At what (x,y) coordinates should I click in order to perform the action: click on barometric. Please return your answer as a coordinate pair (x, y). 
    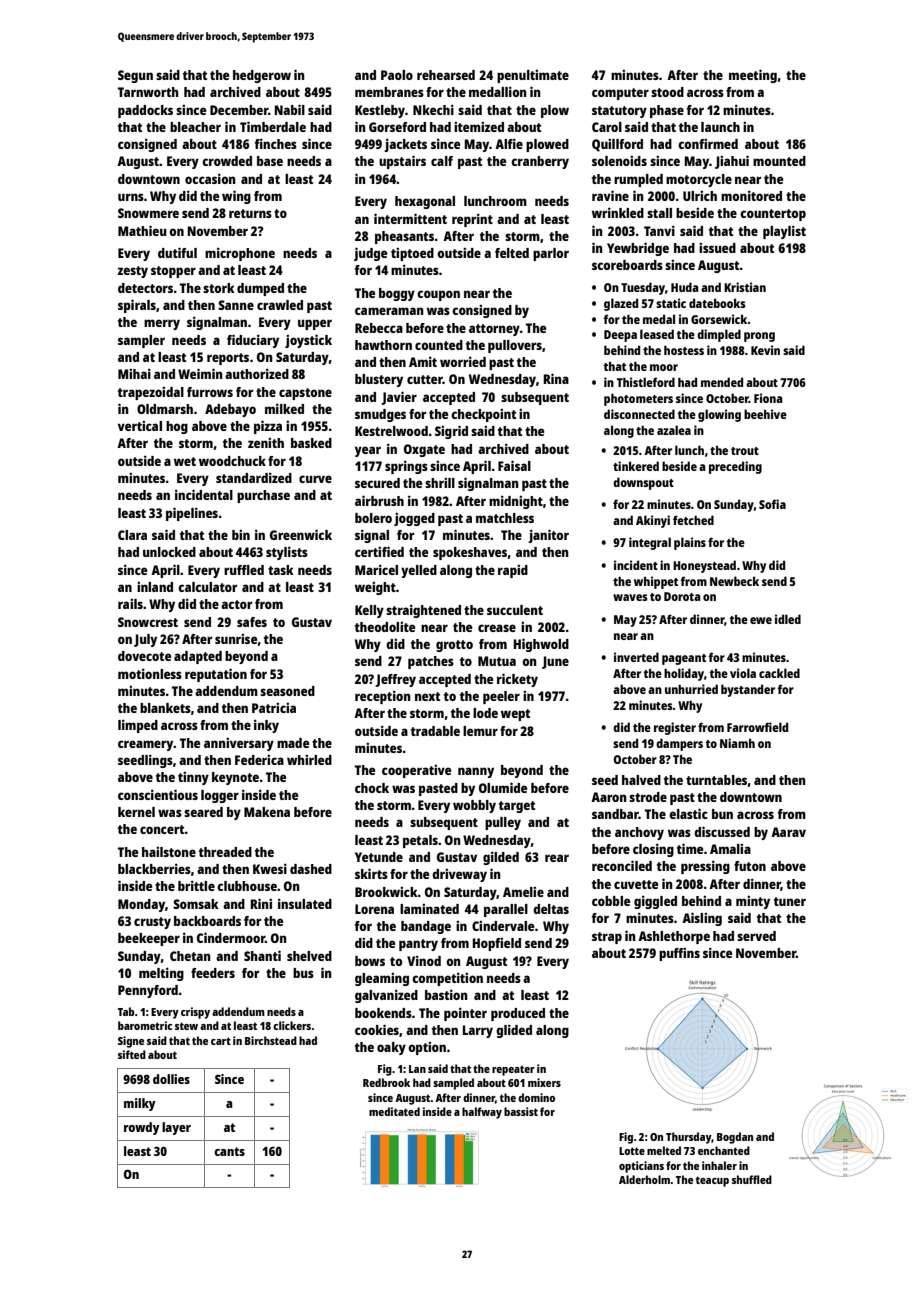
    Looking at the image, I should click on (145, 1025).
